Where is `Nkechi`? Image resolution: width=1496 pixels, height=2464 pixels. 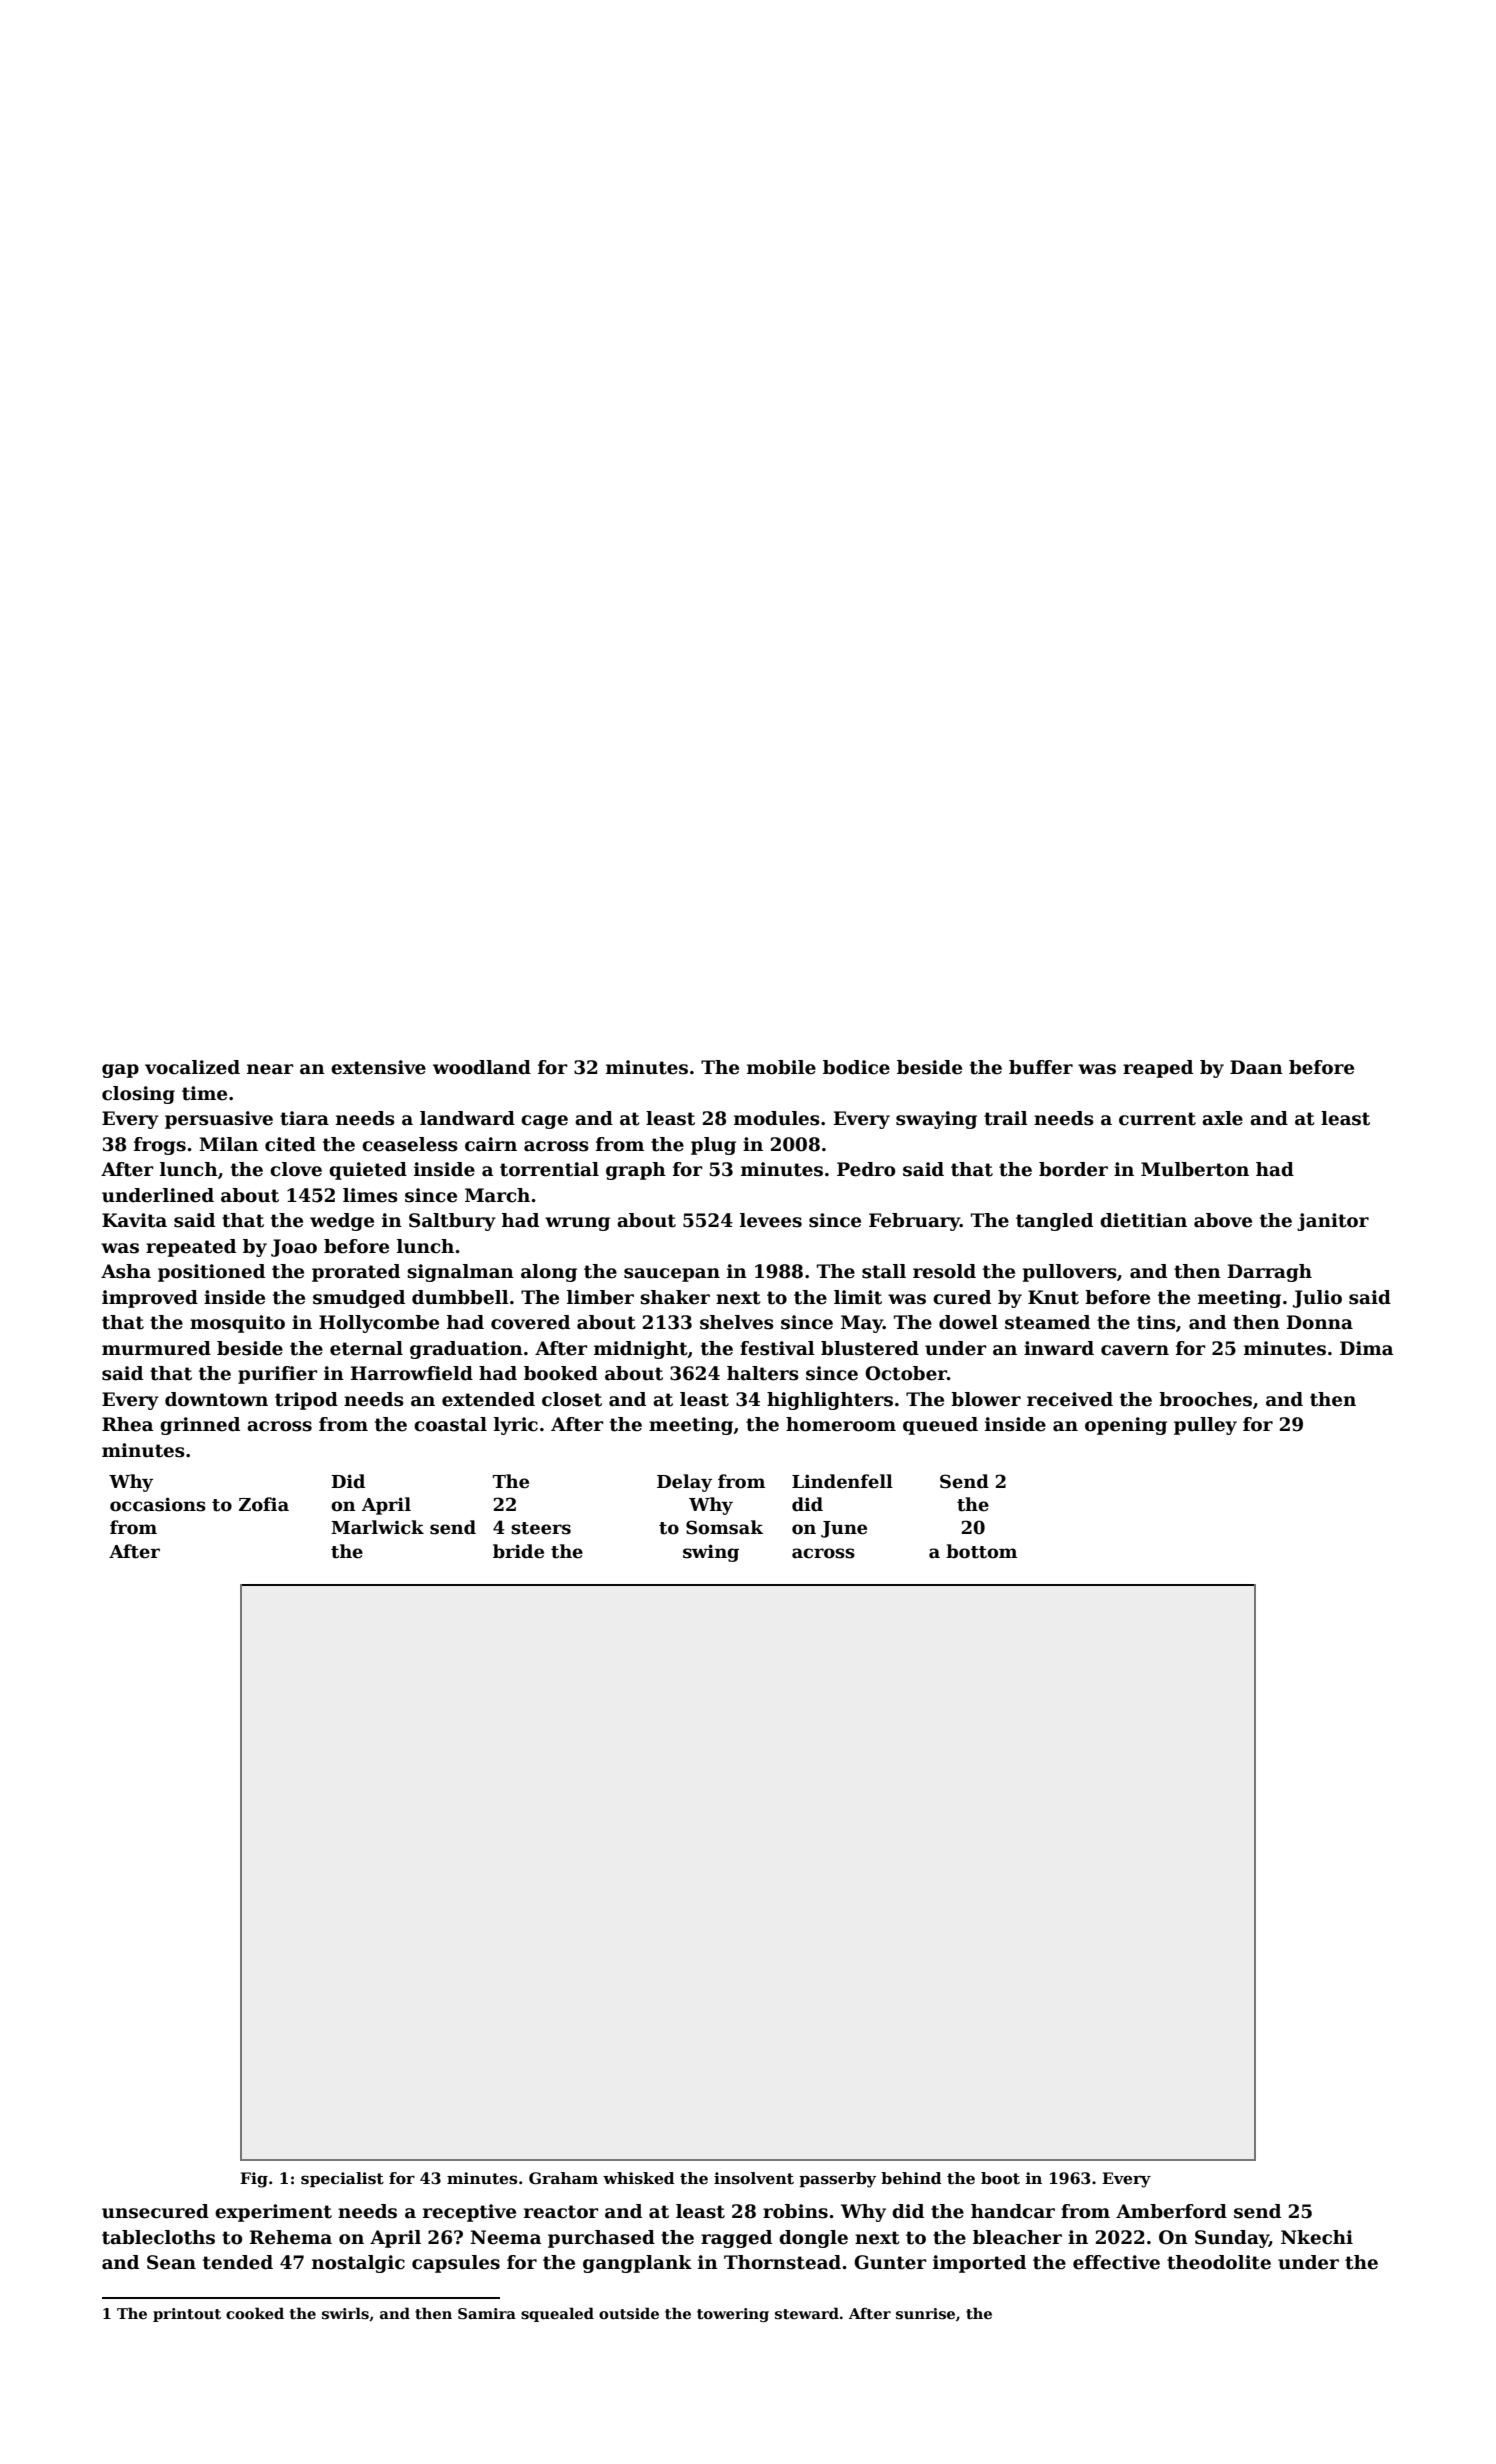
Nkechi is located at coordinates (1317, 2237).
